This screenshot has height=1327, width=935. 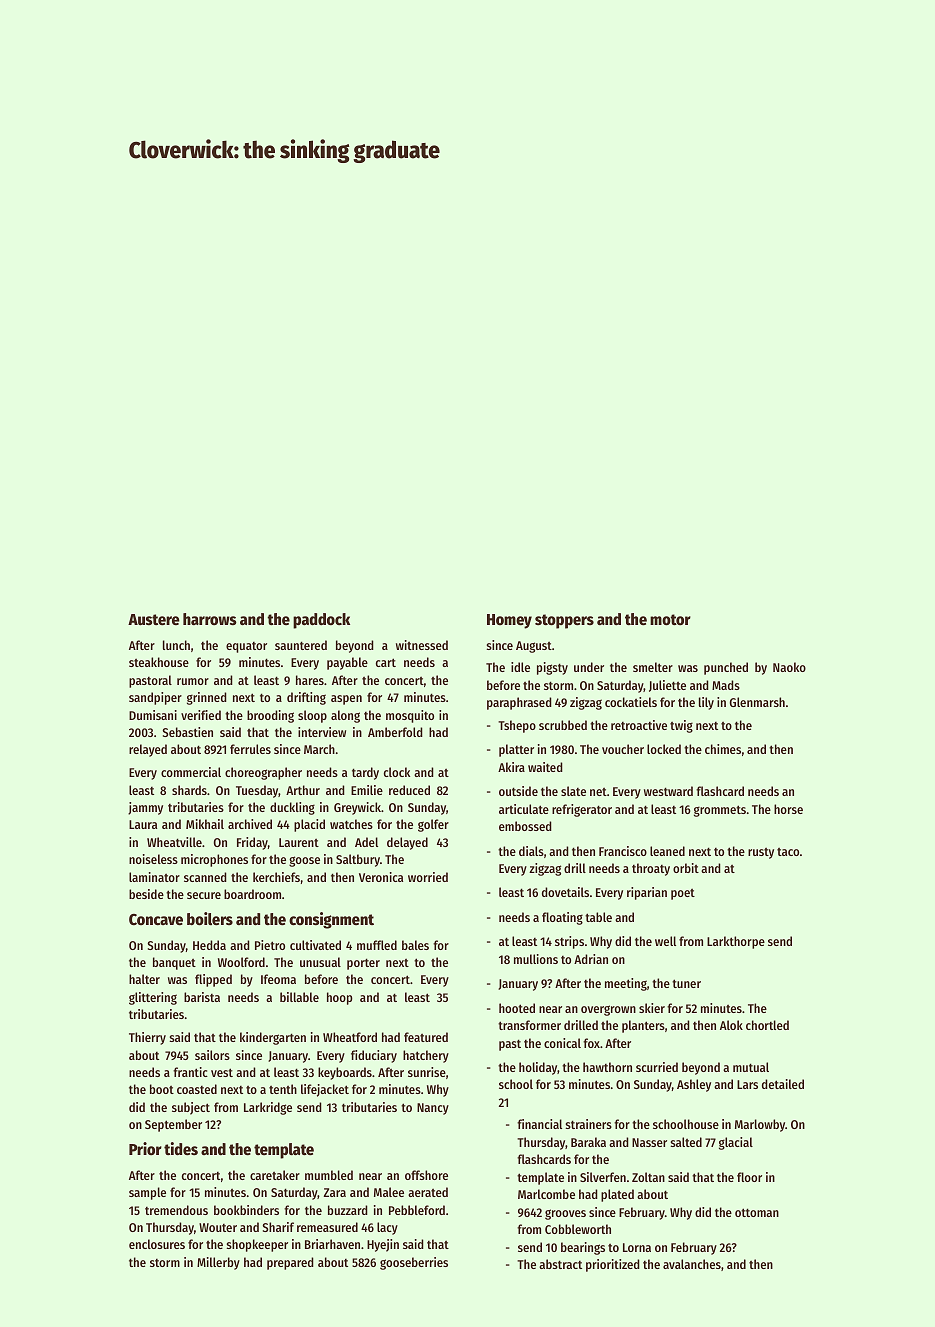 What do you see at coordinates (246, 647) in the screenshot?
I see `equator` at bounding box center [246, 647].
